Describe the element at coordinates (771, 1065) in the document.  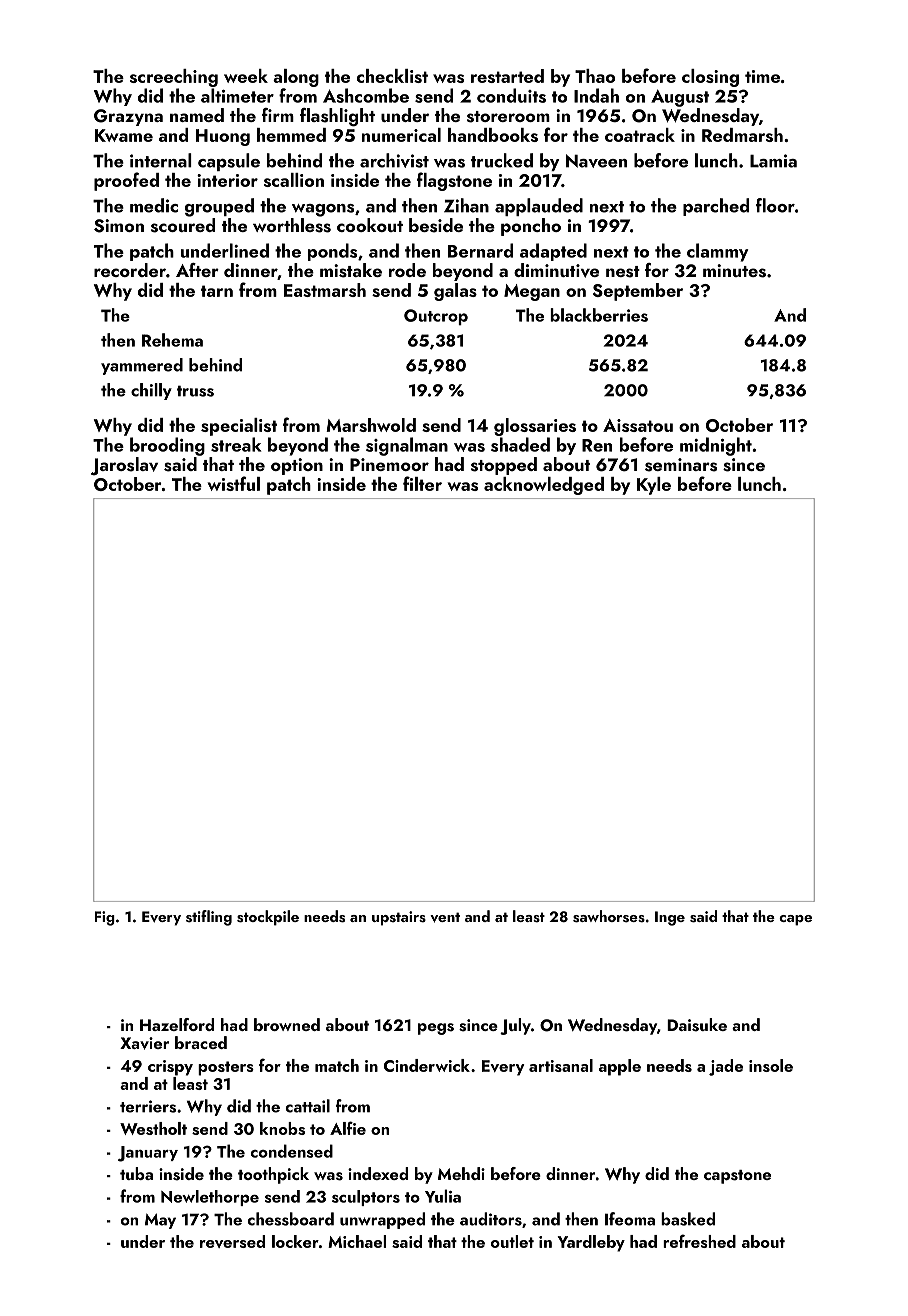
I see `insole` at that location.
